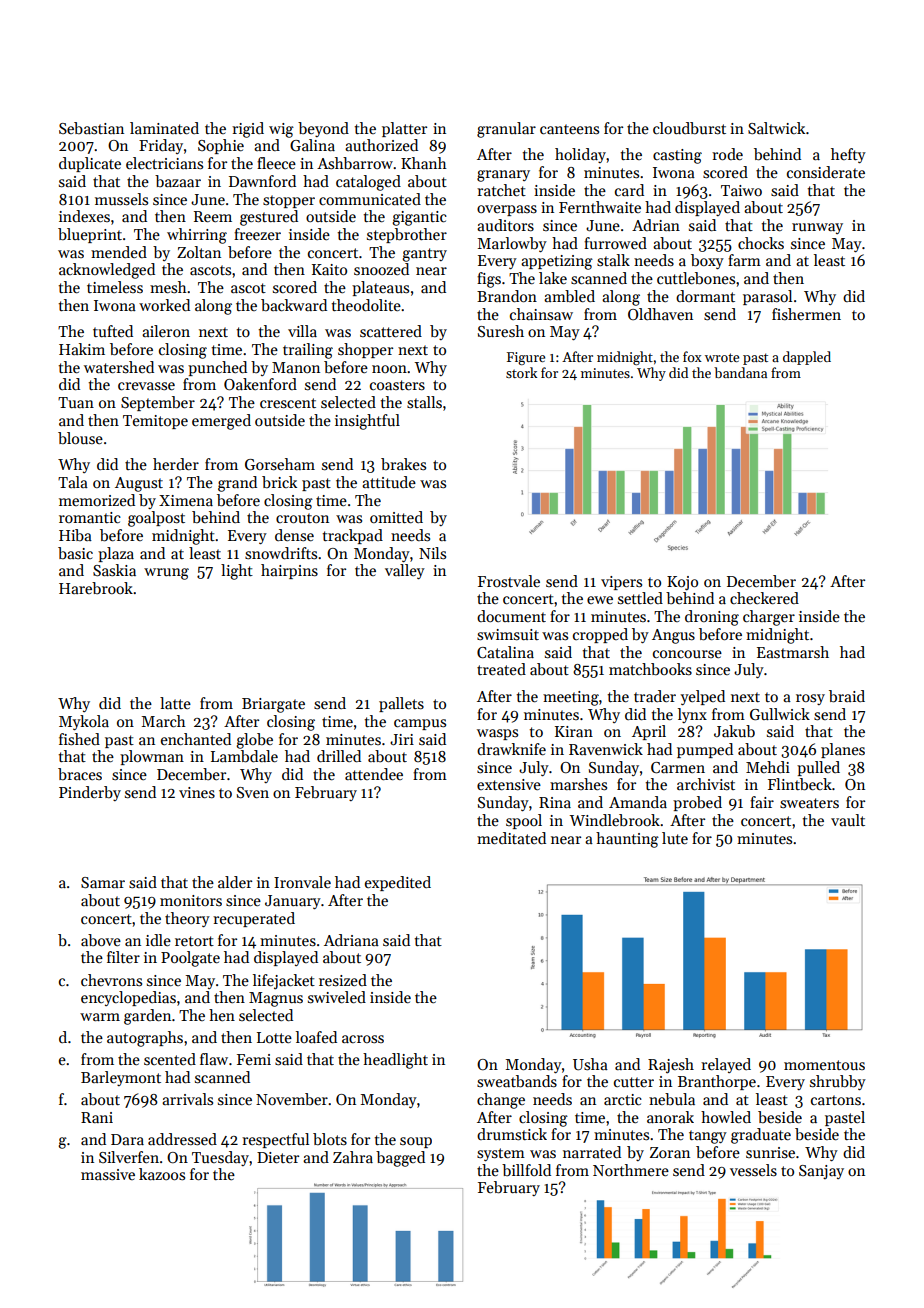 The height and width of the screenshot is (1308, 924). Describe the element at coordinates (768, 767) in the screenshot. I see `Mehdi` at that location.
